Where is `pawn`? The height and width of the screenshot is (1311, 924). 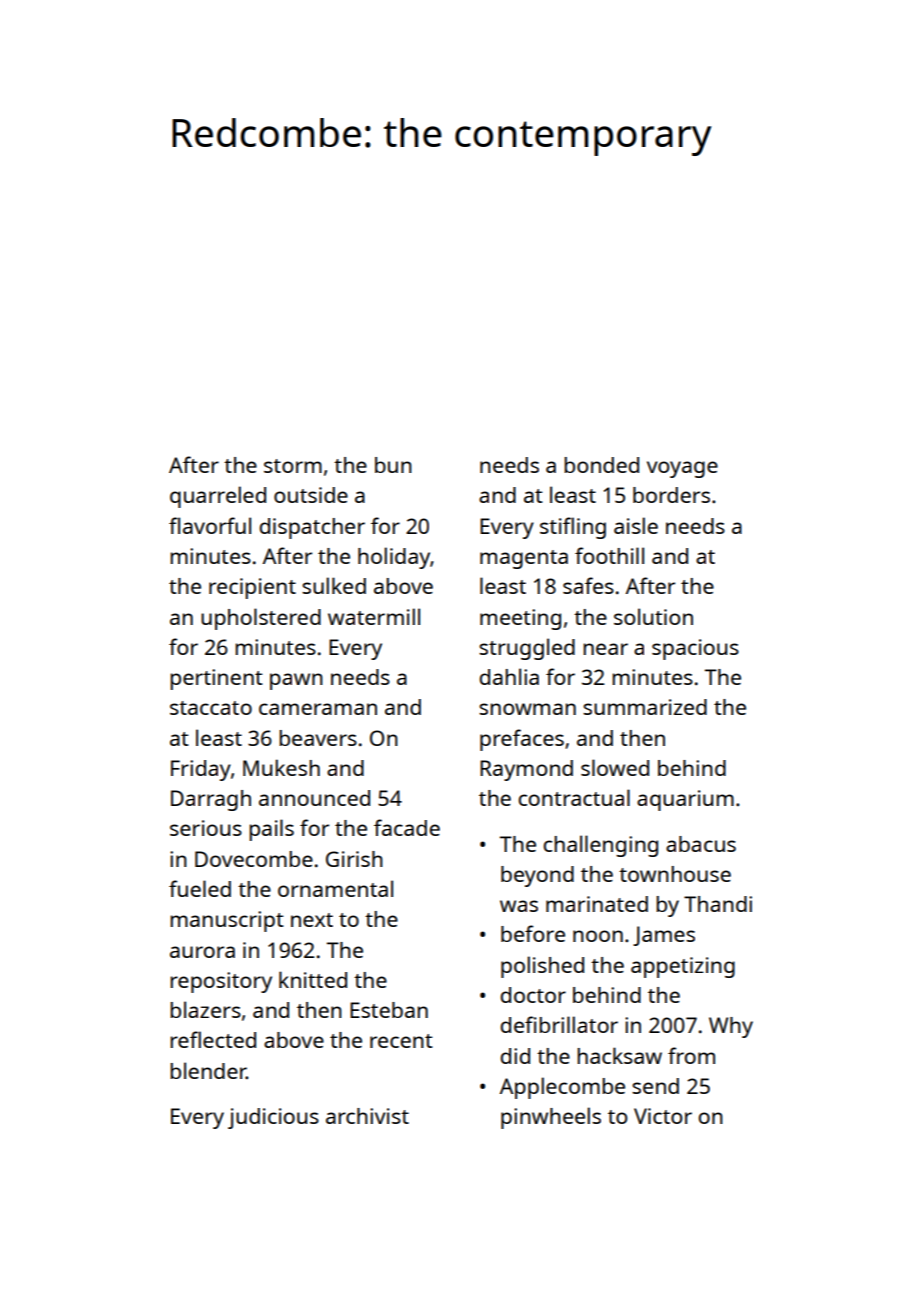
pawn is located at coordinates (296, 681).
